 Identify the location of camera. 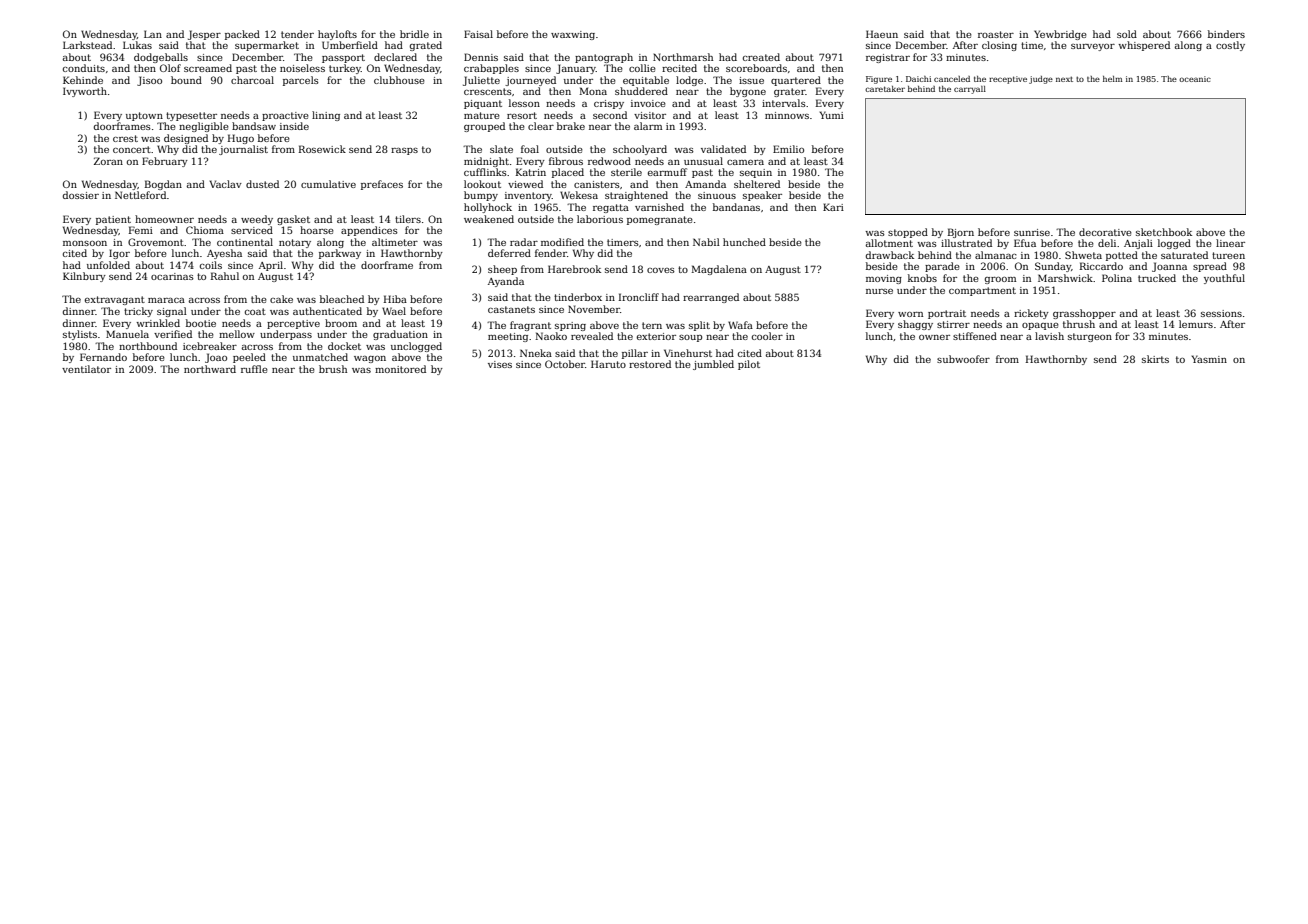
(745, 162).
